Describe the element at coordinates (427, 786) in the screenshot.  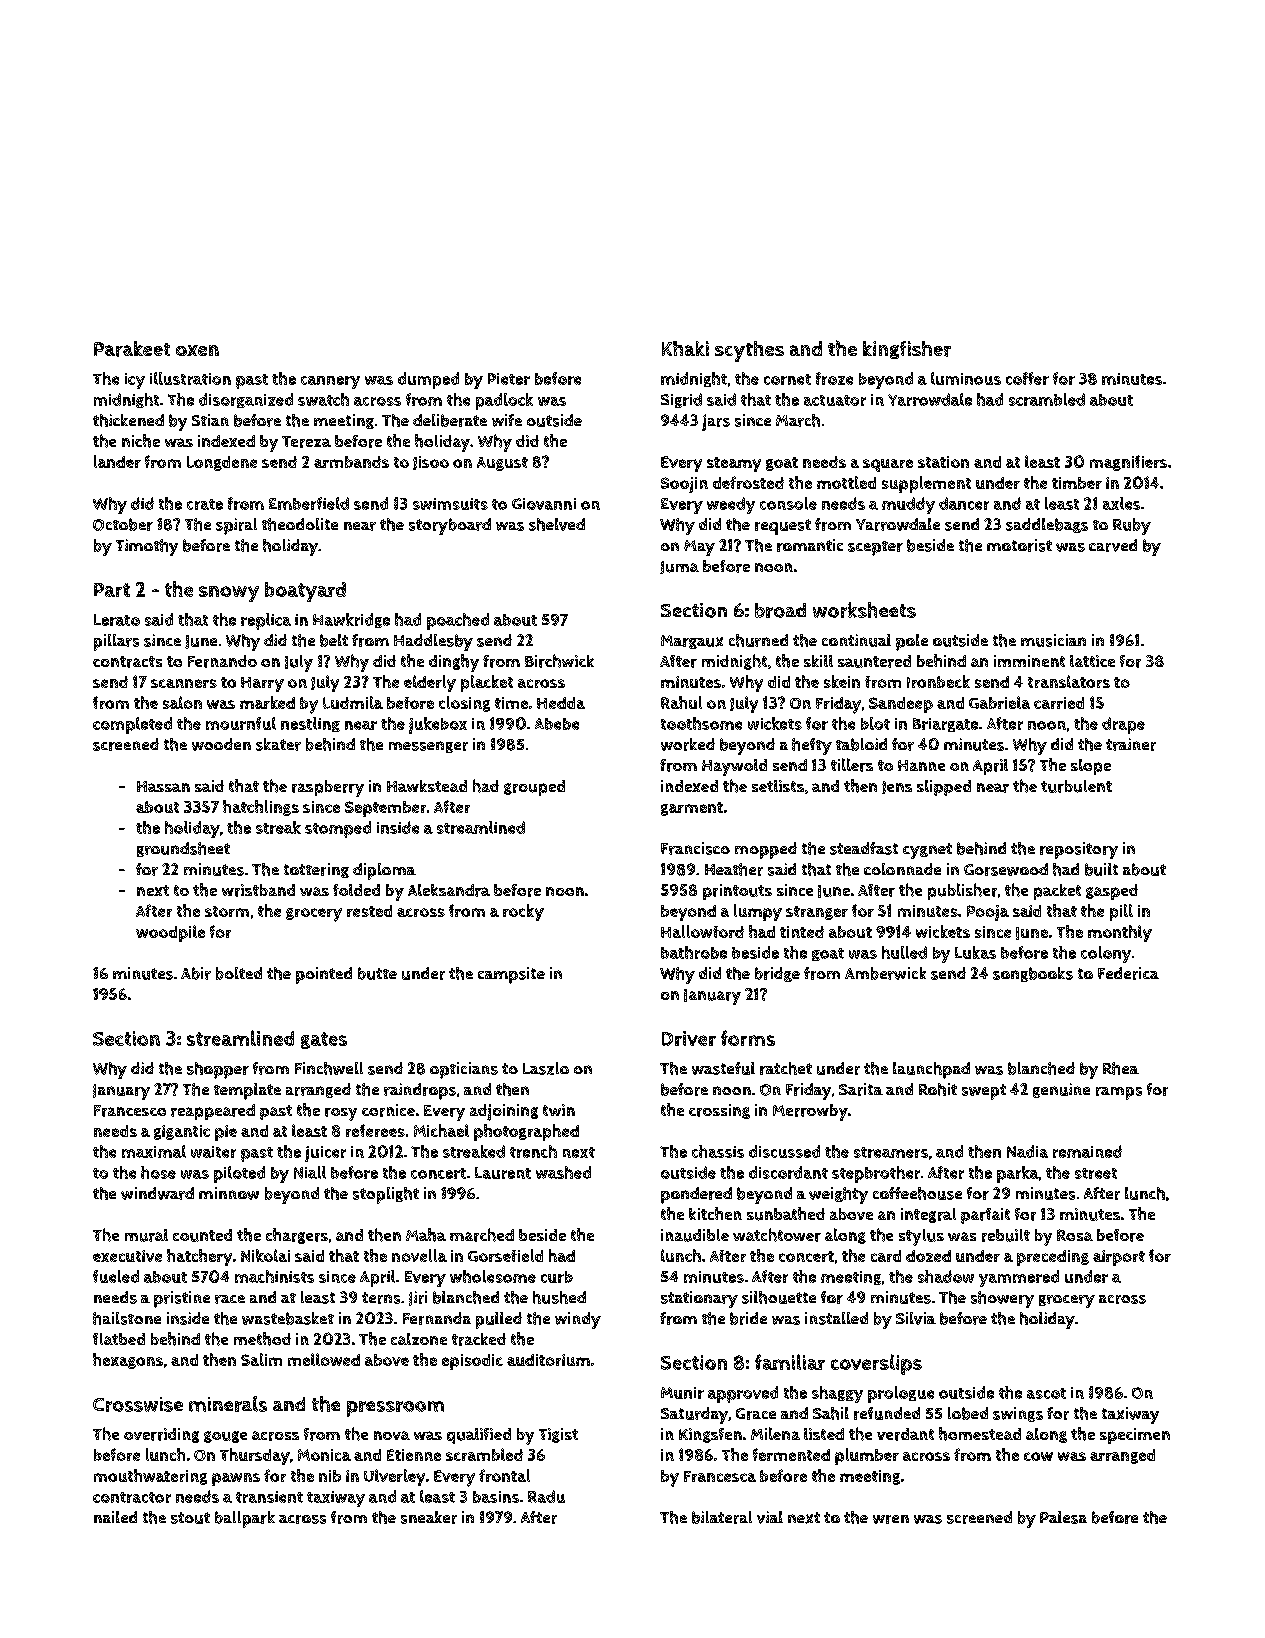
I see `Hawkstead` at that location.
